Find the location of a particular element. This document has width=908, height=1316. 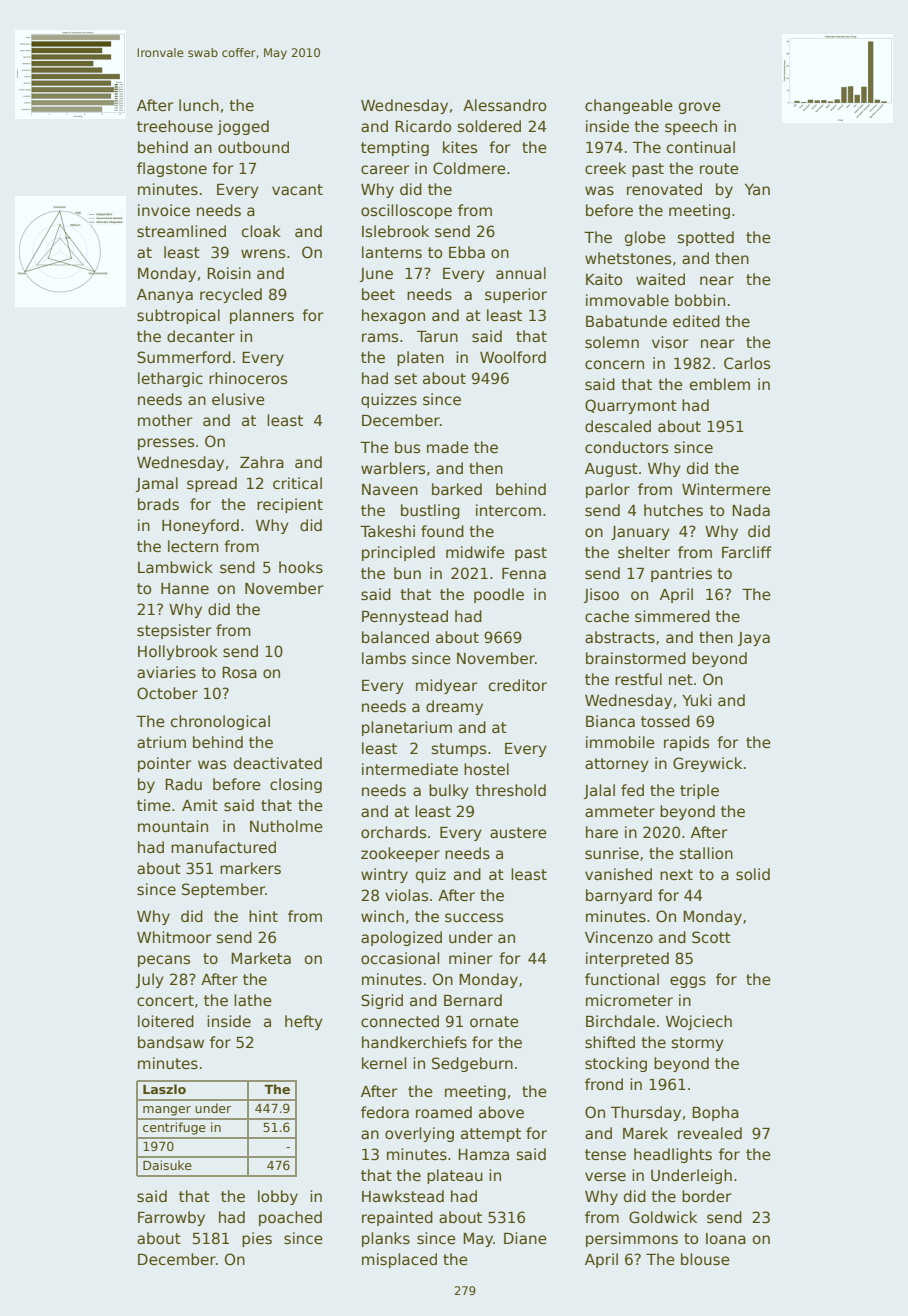

Hollybrook is located at coordinates (178, 652).
